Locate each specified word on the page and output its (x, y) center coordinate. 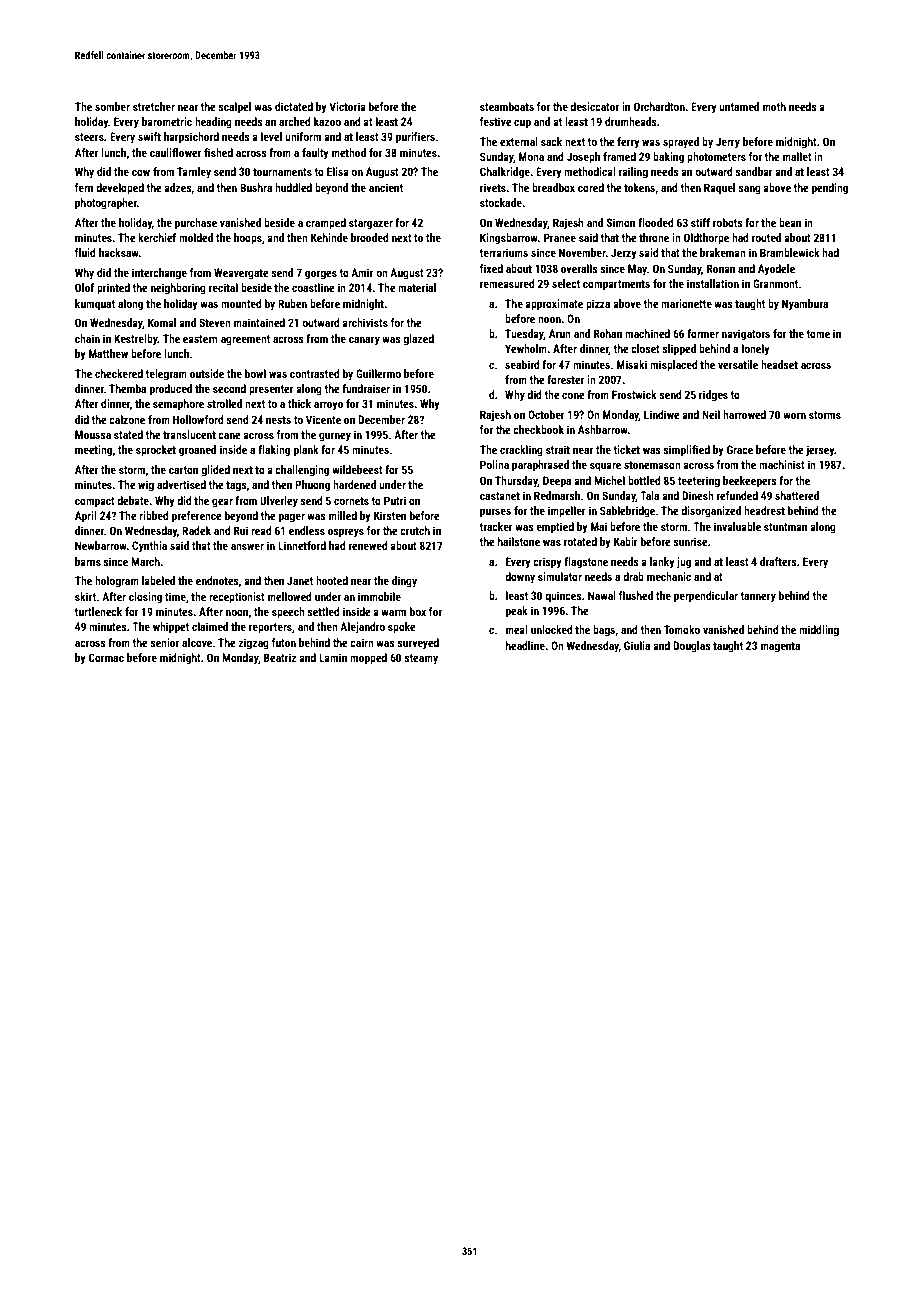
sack (551, 141)
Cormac (106, 657)
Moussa (93, 434)
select (566, 283)
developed (120, 189)
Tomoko (682, 629)
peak (517, 612)
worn (794, 415)
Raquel (719, 189)
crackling (521, 451)
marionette (686, 303)
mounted (241, 303)
